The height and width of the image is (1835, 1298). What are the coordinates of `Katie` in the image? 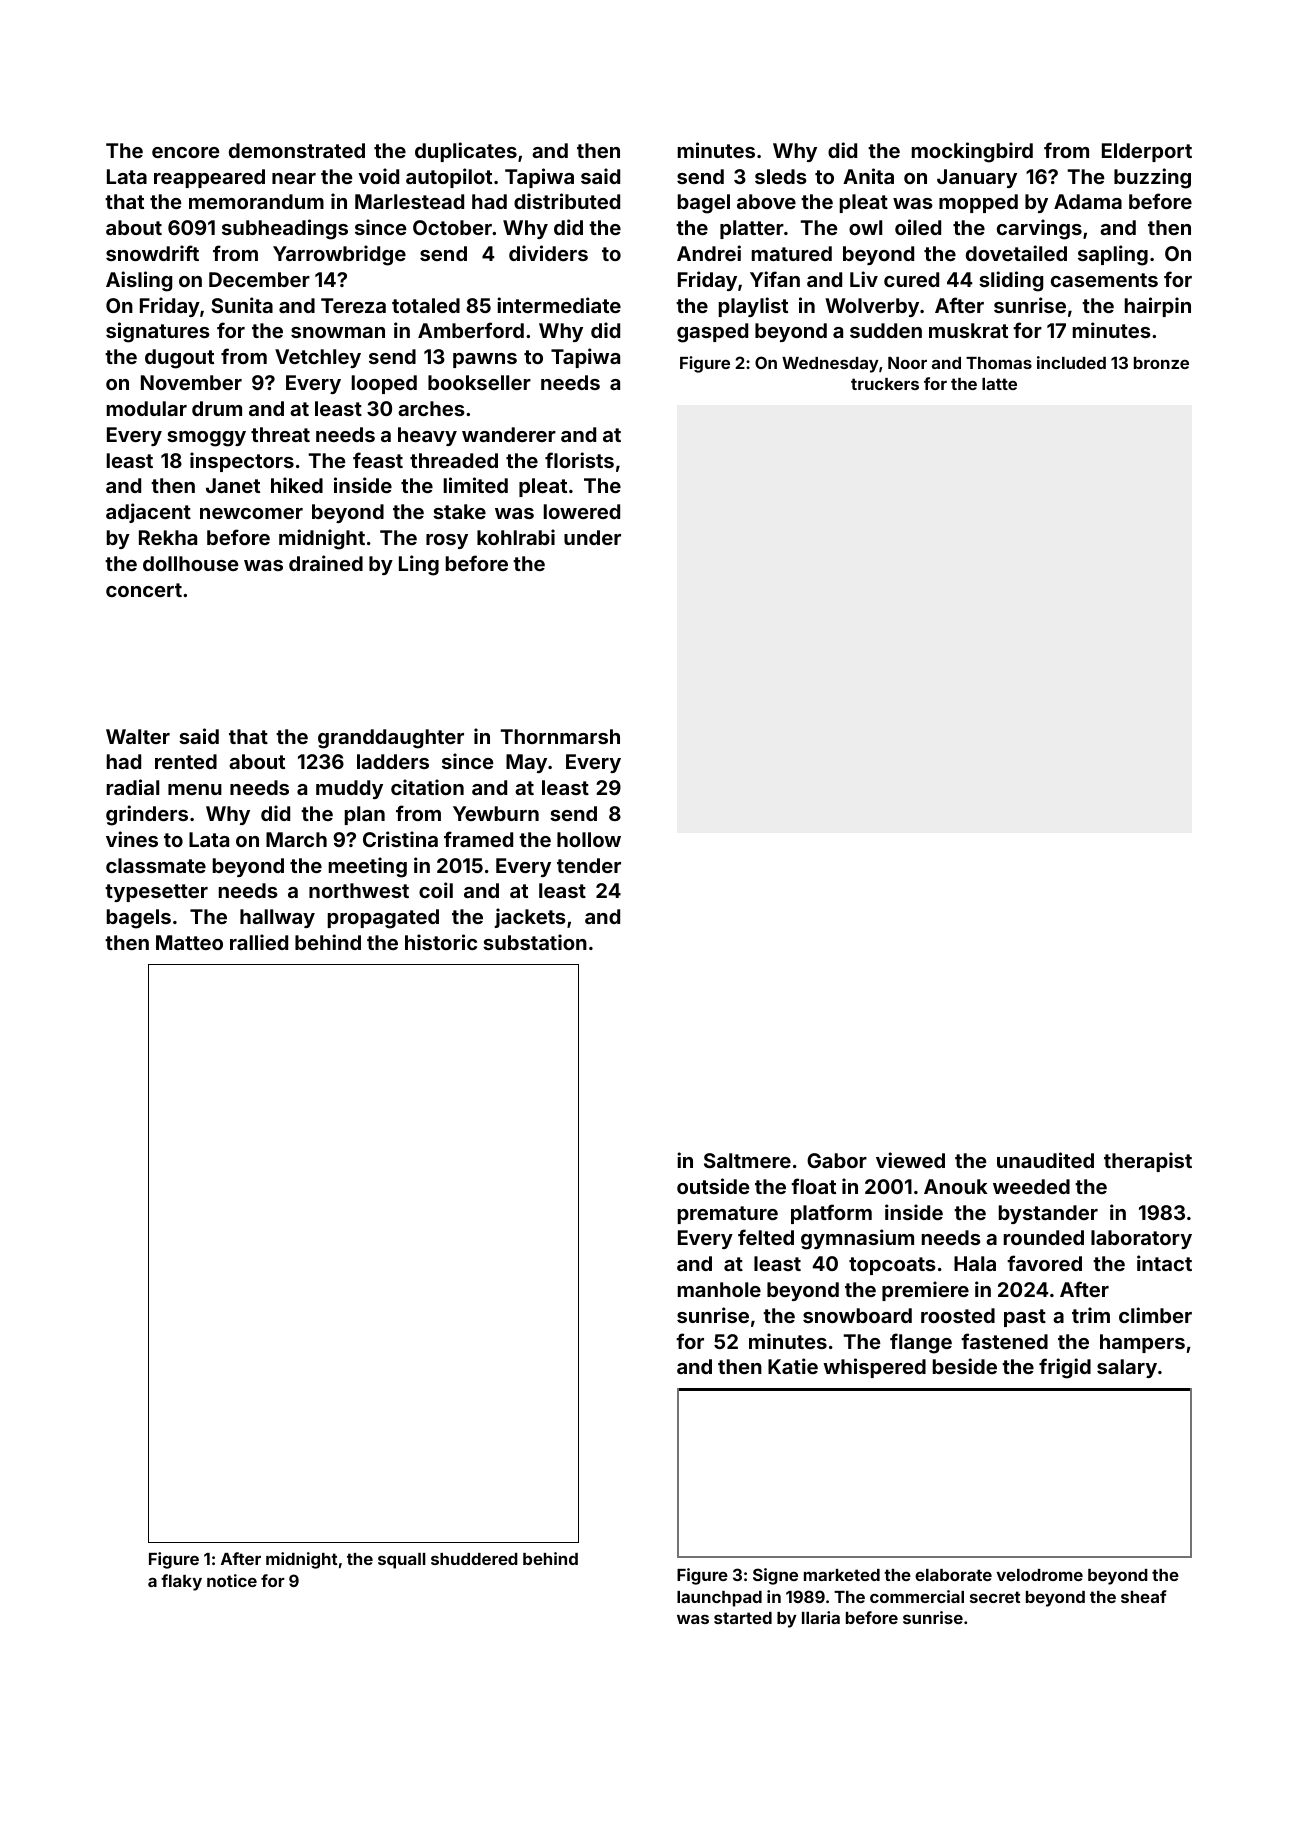 It's located at (793, 1366).
